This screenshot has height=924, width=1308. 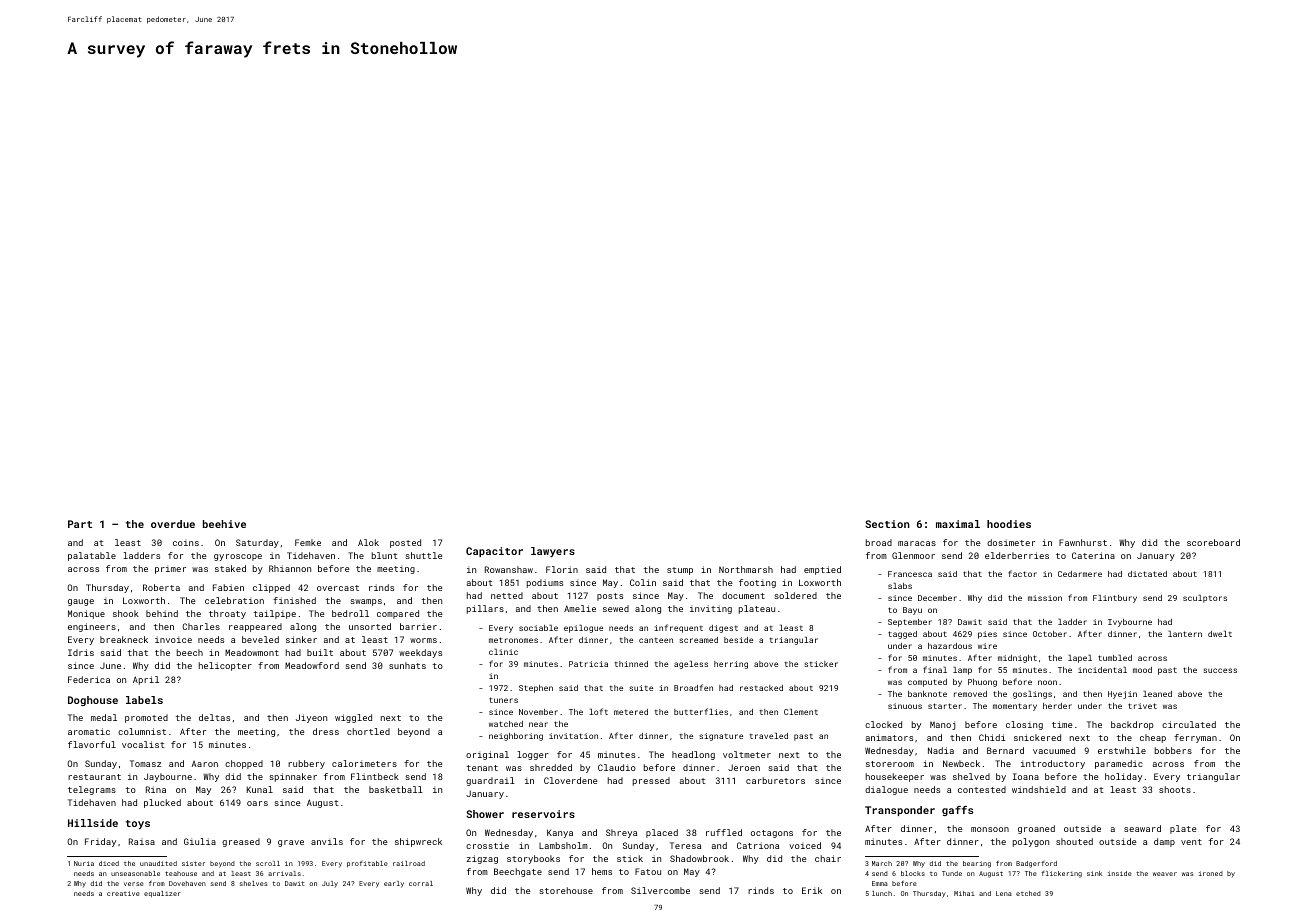 What do you see at coordinates (80, 524) in the screenshot?
I see `Part` at bounding box center [80, 524].
